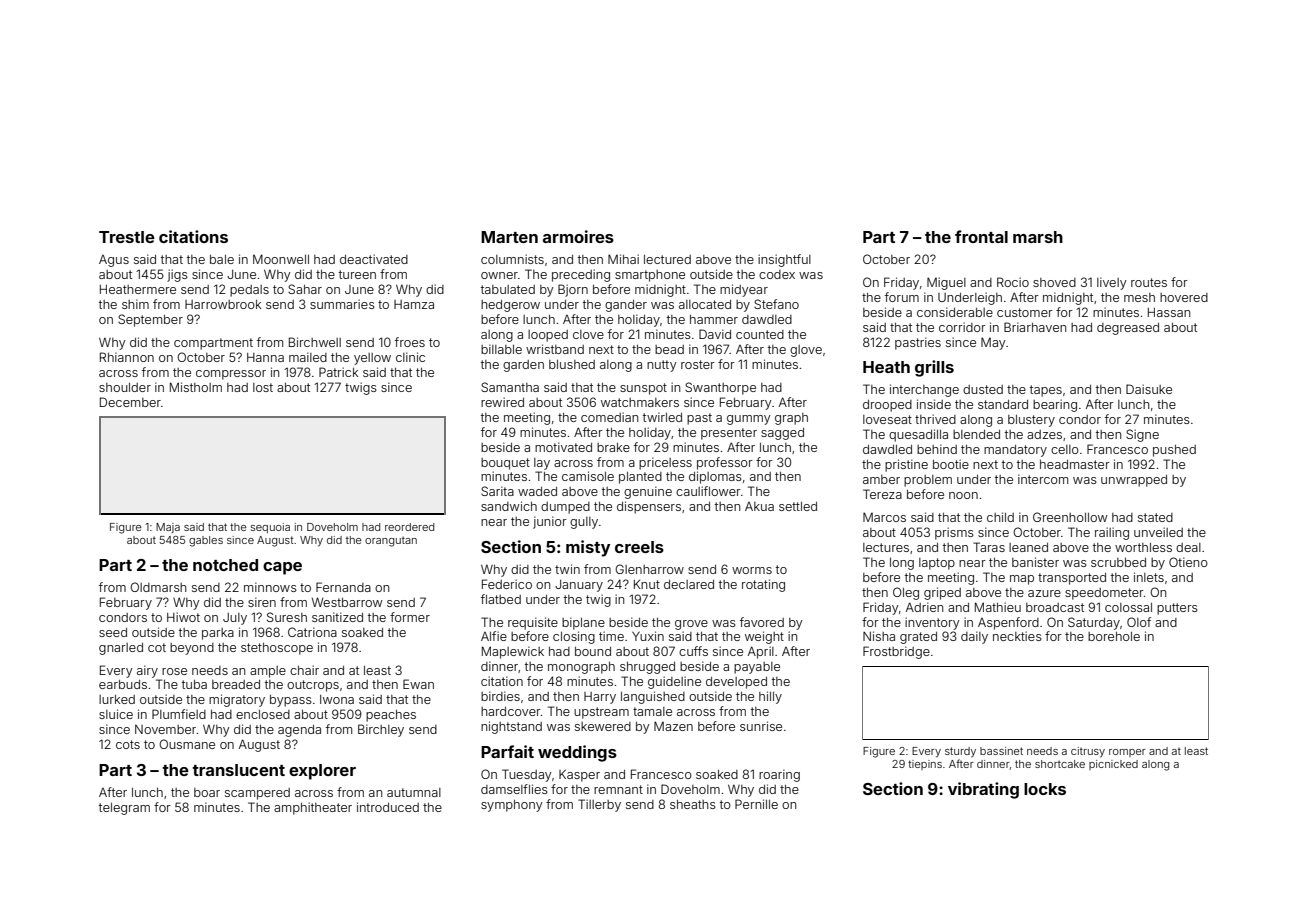 The image size is (1308, 924). I want to click on cots, so click(128, 744).
